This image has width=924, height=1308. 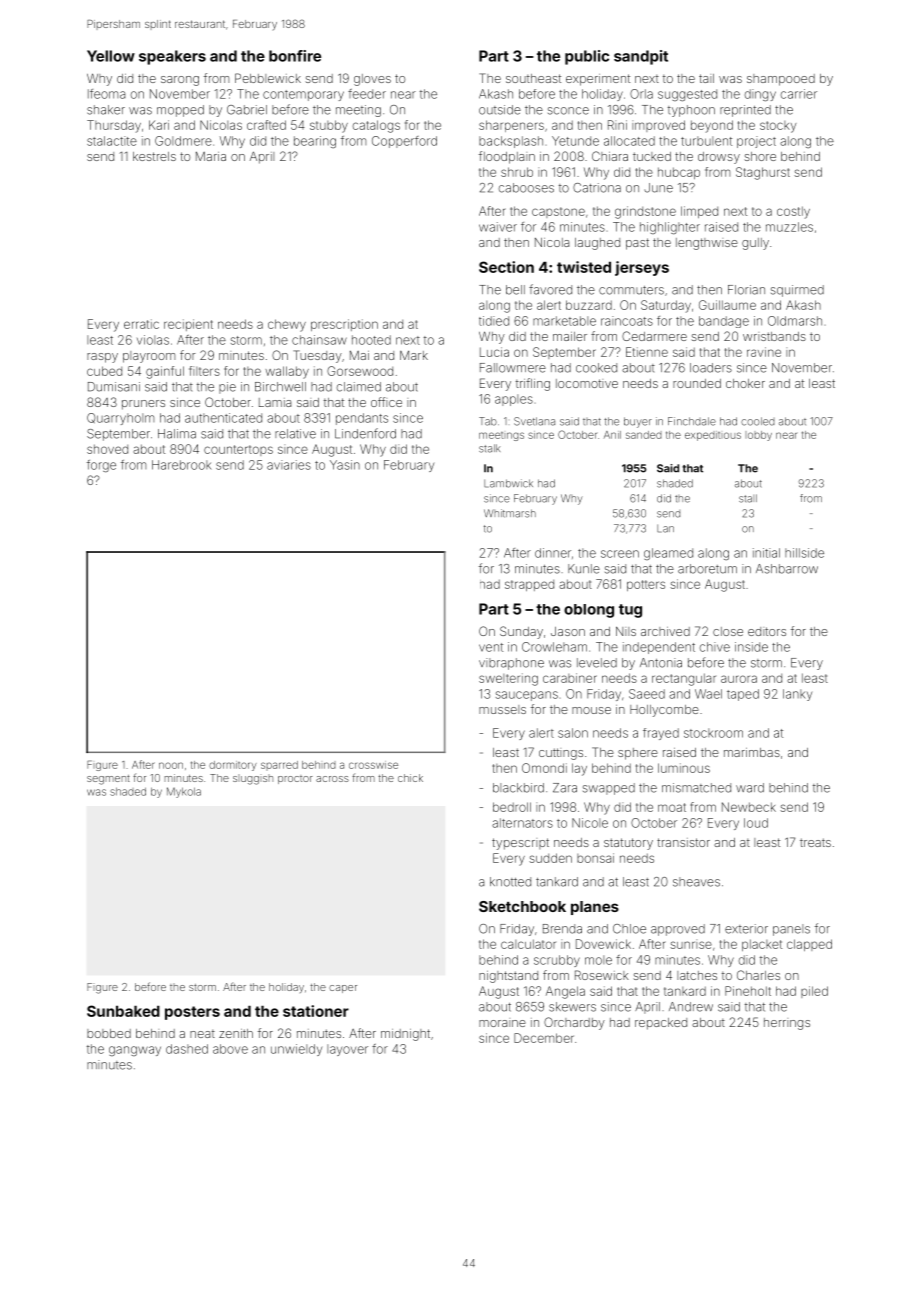 What do you see at coordinates (491, 647) in the image?
I see `vent` at bounding box center [491, 647].
